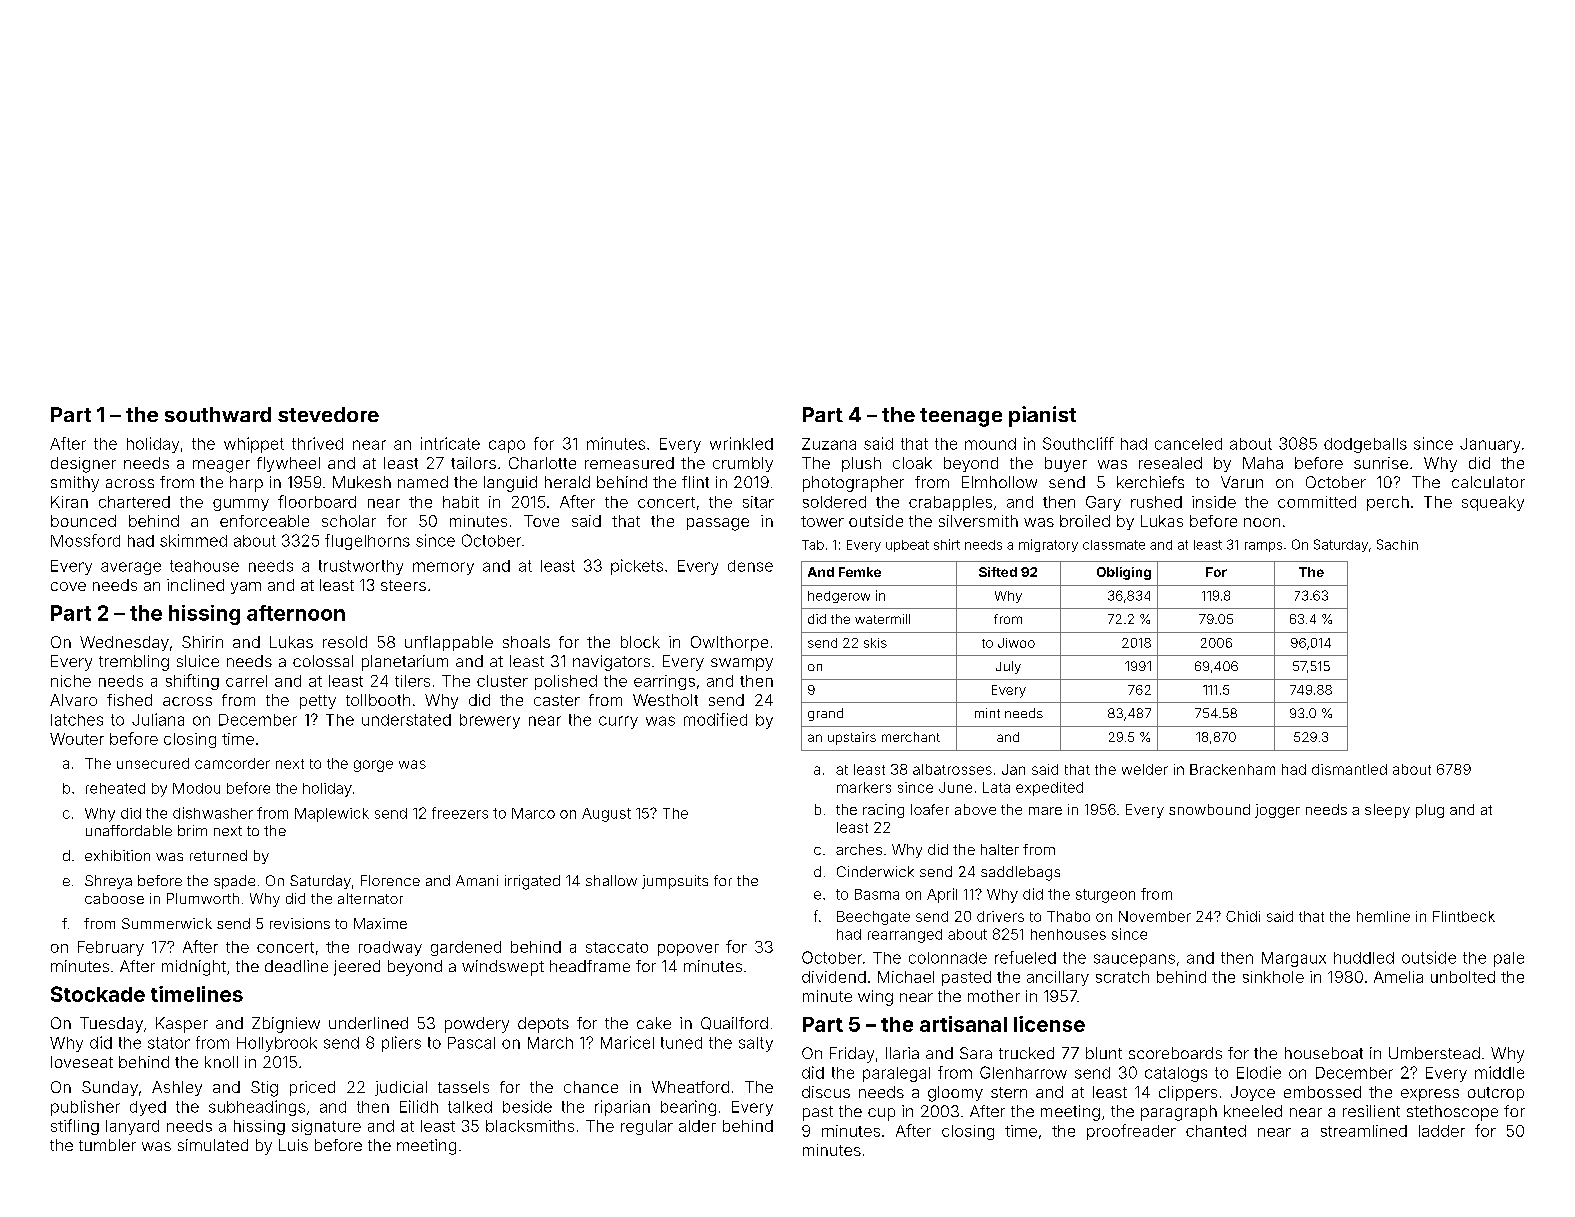 The image size is (1575, 1217). I want to click on ancillary, so click(1058, 978).
